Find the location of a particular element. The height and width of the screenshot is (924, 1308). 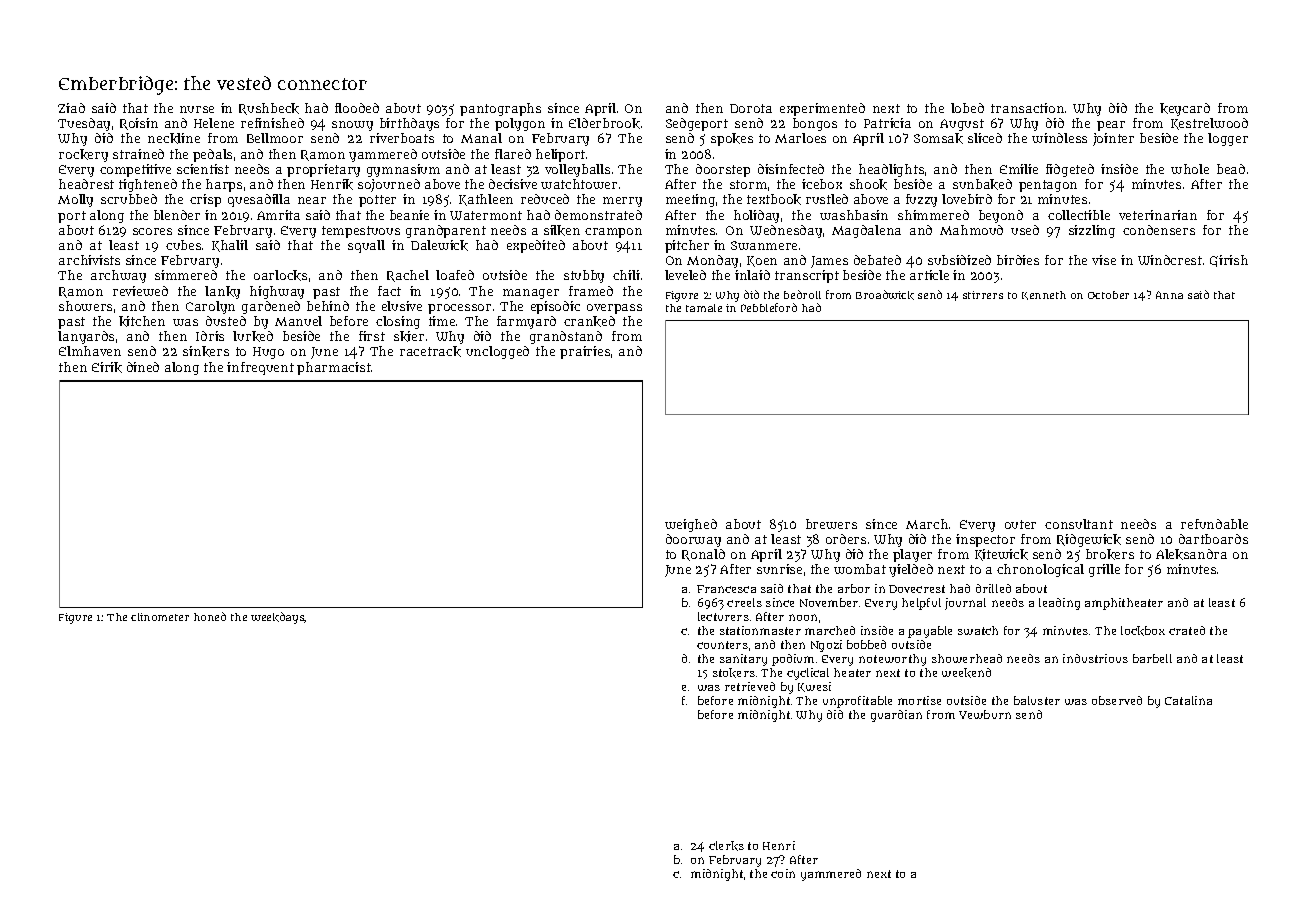

Kenneth is located at coordinates (1044, 295).
